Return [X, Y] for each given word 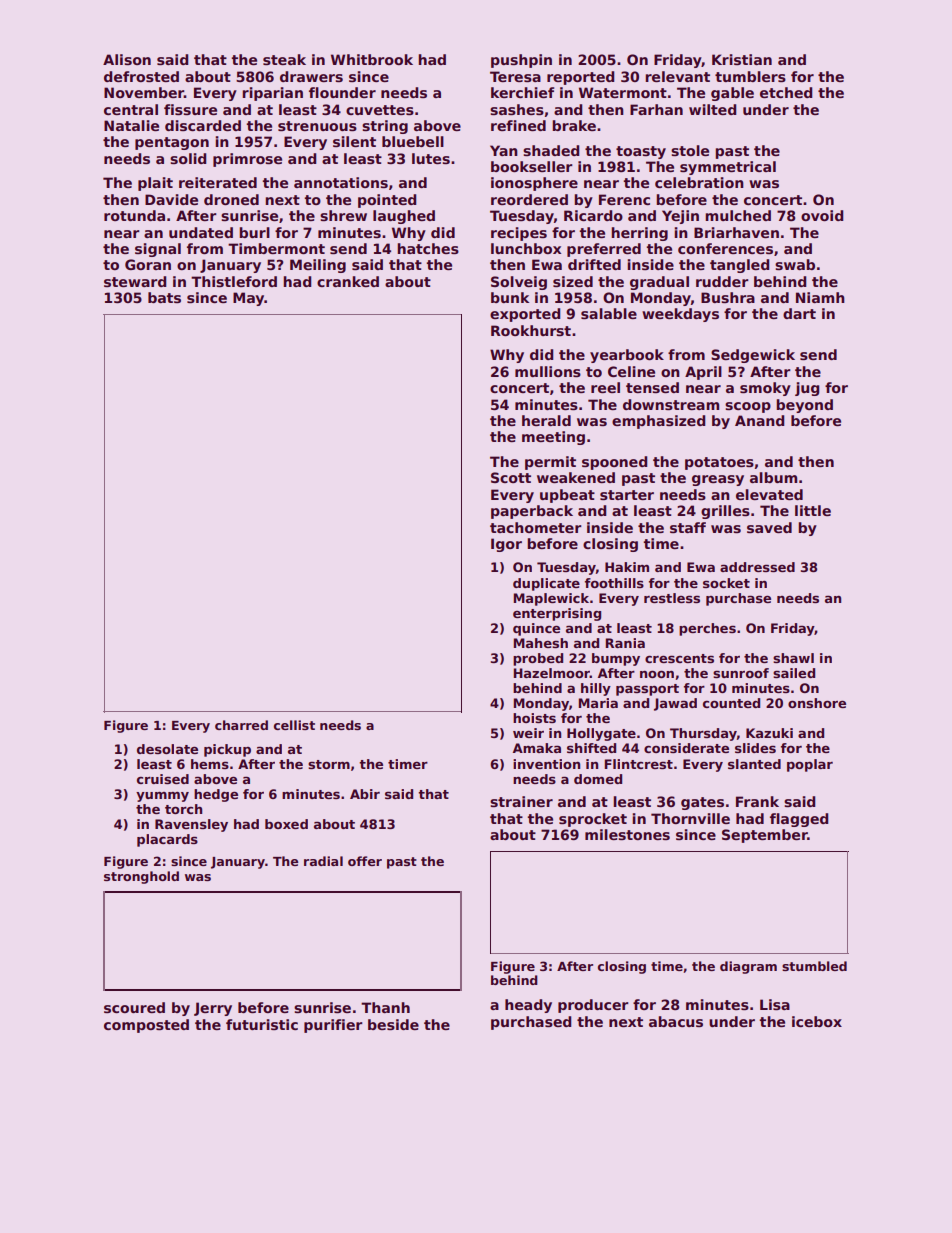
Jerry [213, 1009]
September [765, 836]
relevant [677, 76]
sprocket [593, 820]
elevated [769, 494]
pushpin [521, 61]
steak [284, 59]
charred [241, 725]
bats [164, 297]
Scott [511, 477]
